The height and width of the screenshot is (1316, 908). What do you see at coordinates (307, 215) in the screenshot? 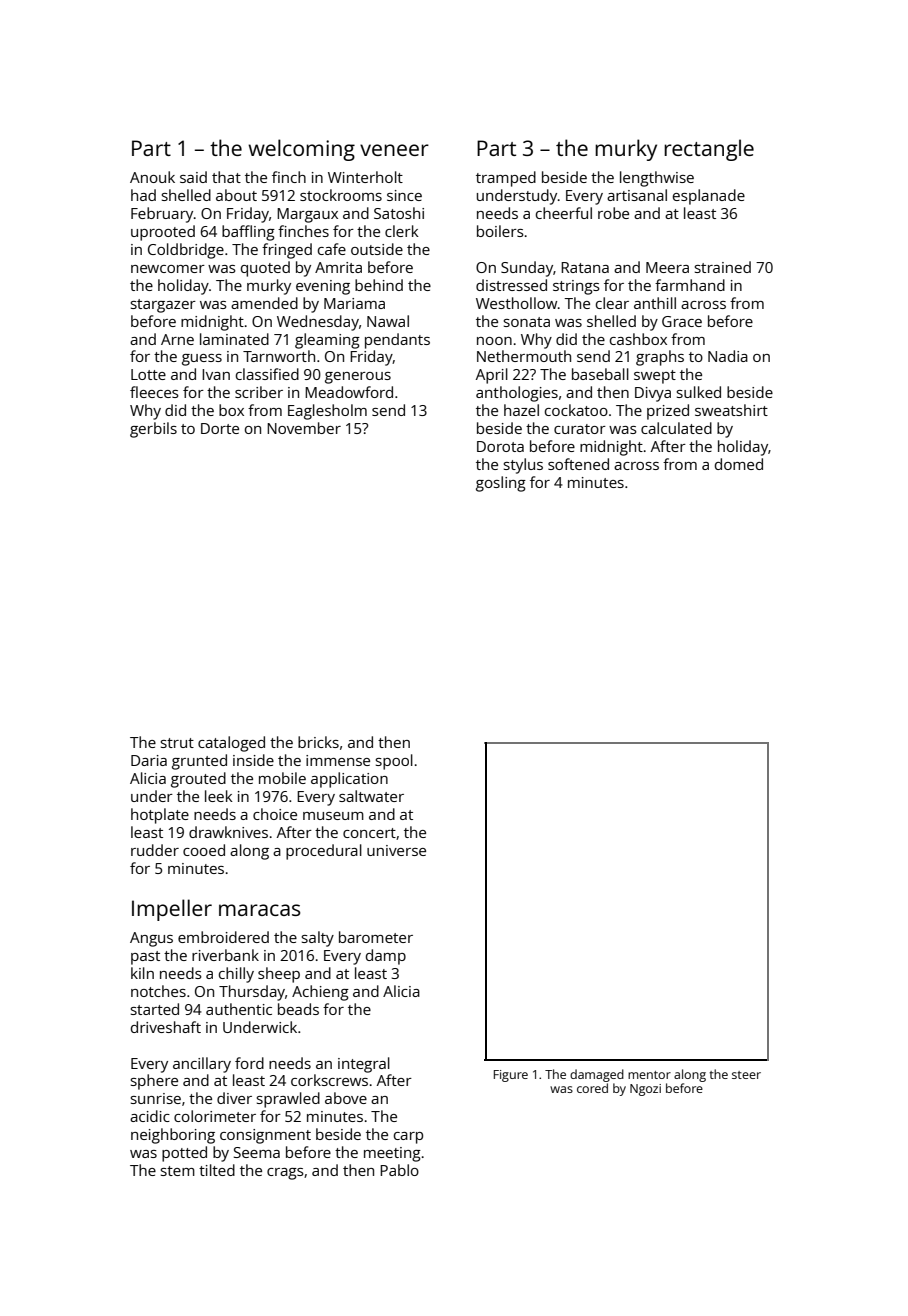
I see `Margaux` at bounding box center [307, 215].
